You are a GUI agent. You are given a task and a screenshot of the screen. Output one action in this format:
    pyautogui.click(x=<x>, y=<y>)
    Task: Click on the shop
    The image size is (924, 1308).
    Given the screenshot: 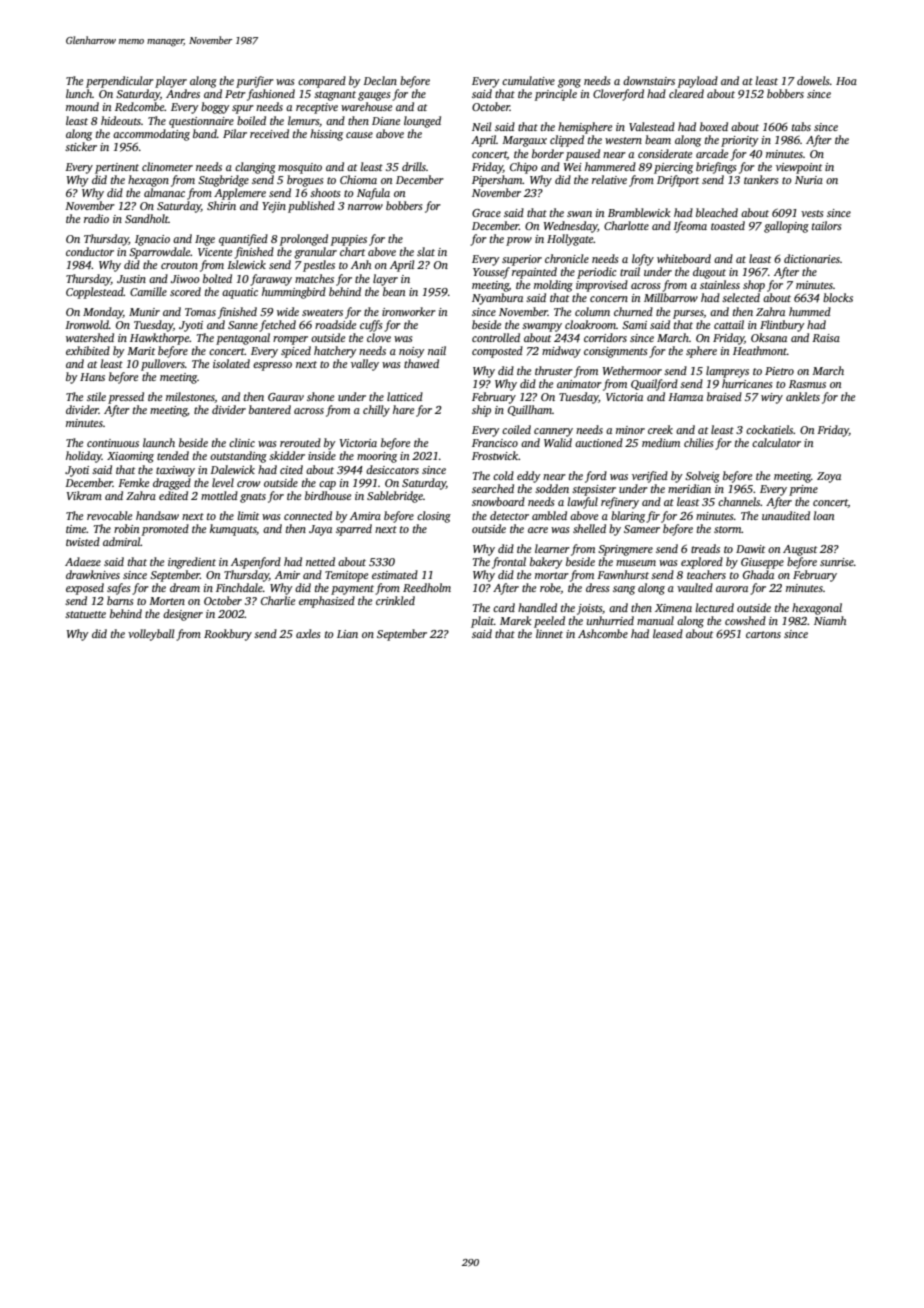 What is the action you would take?
    pyautogui.click(x=754, y=286)
